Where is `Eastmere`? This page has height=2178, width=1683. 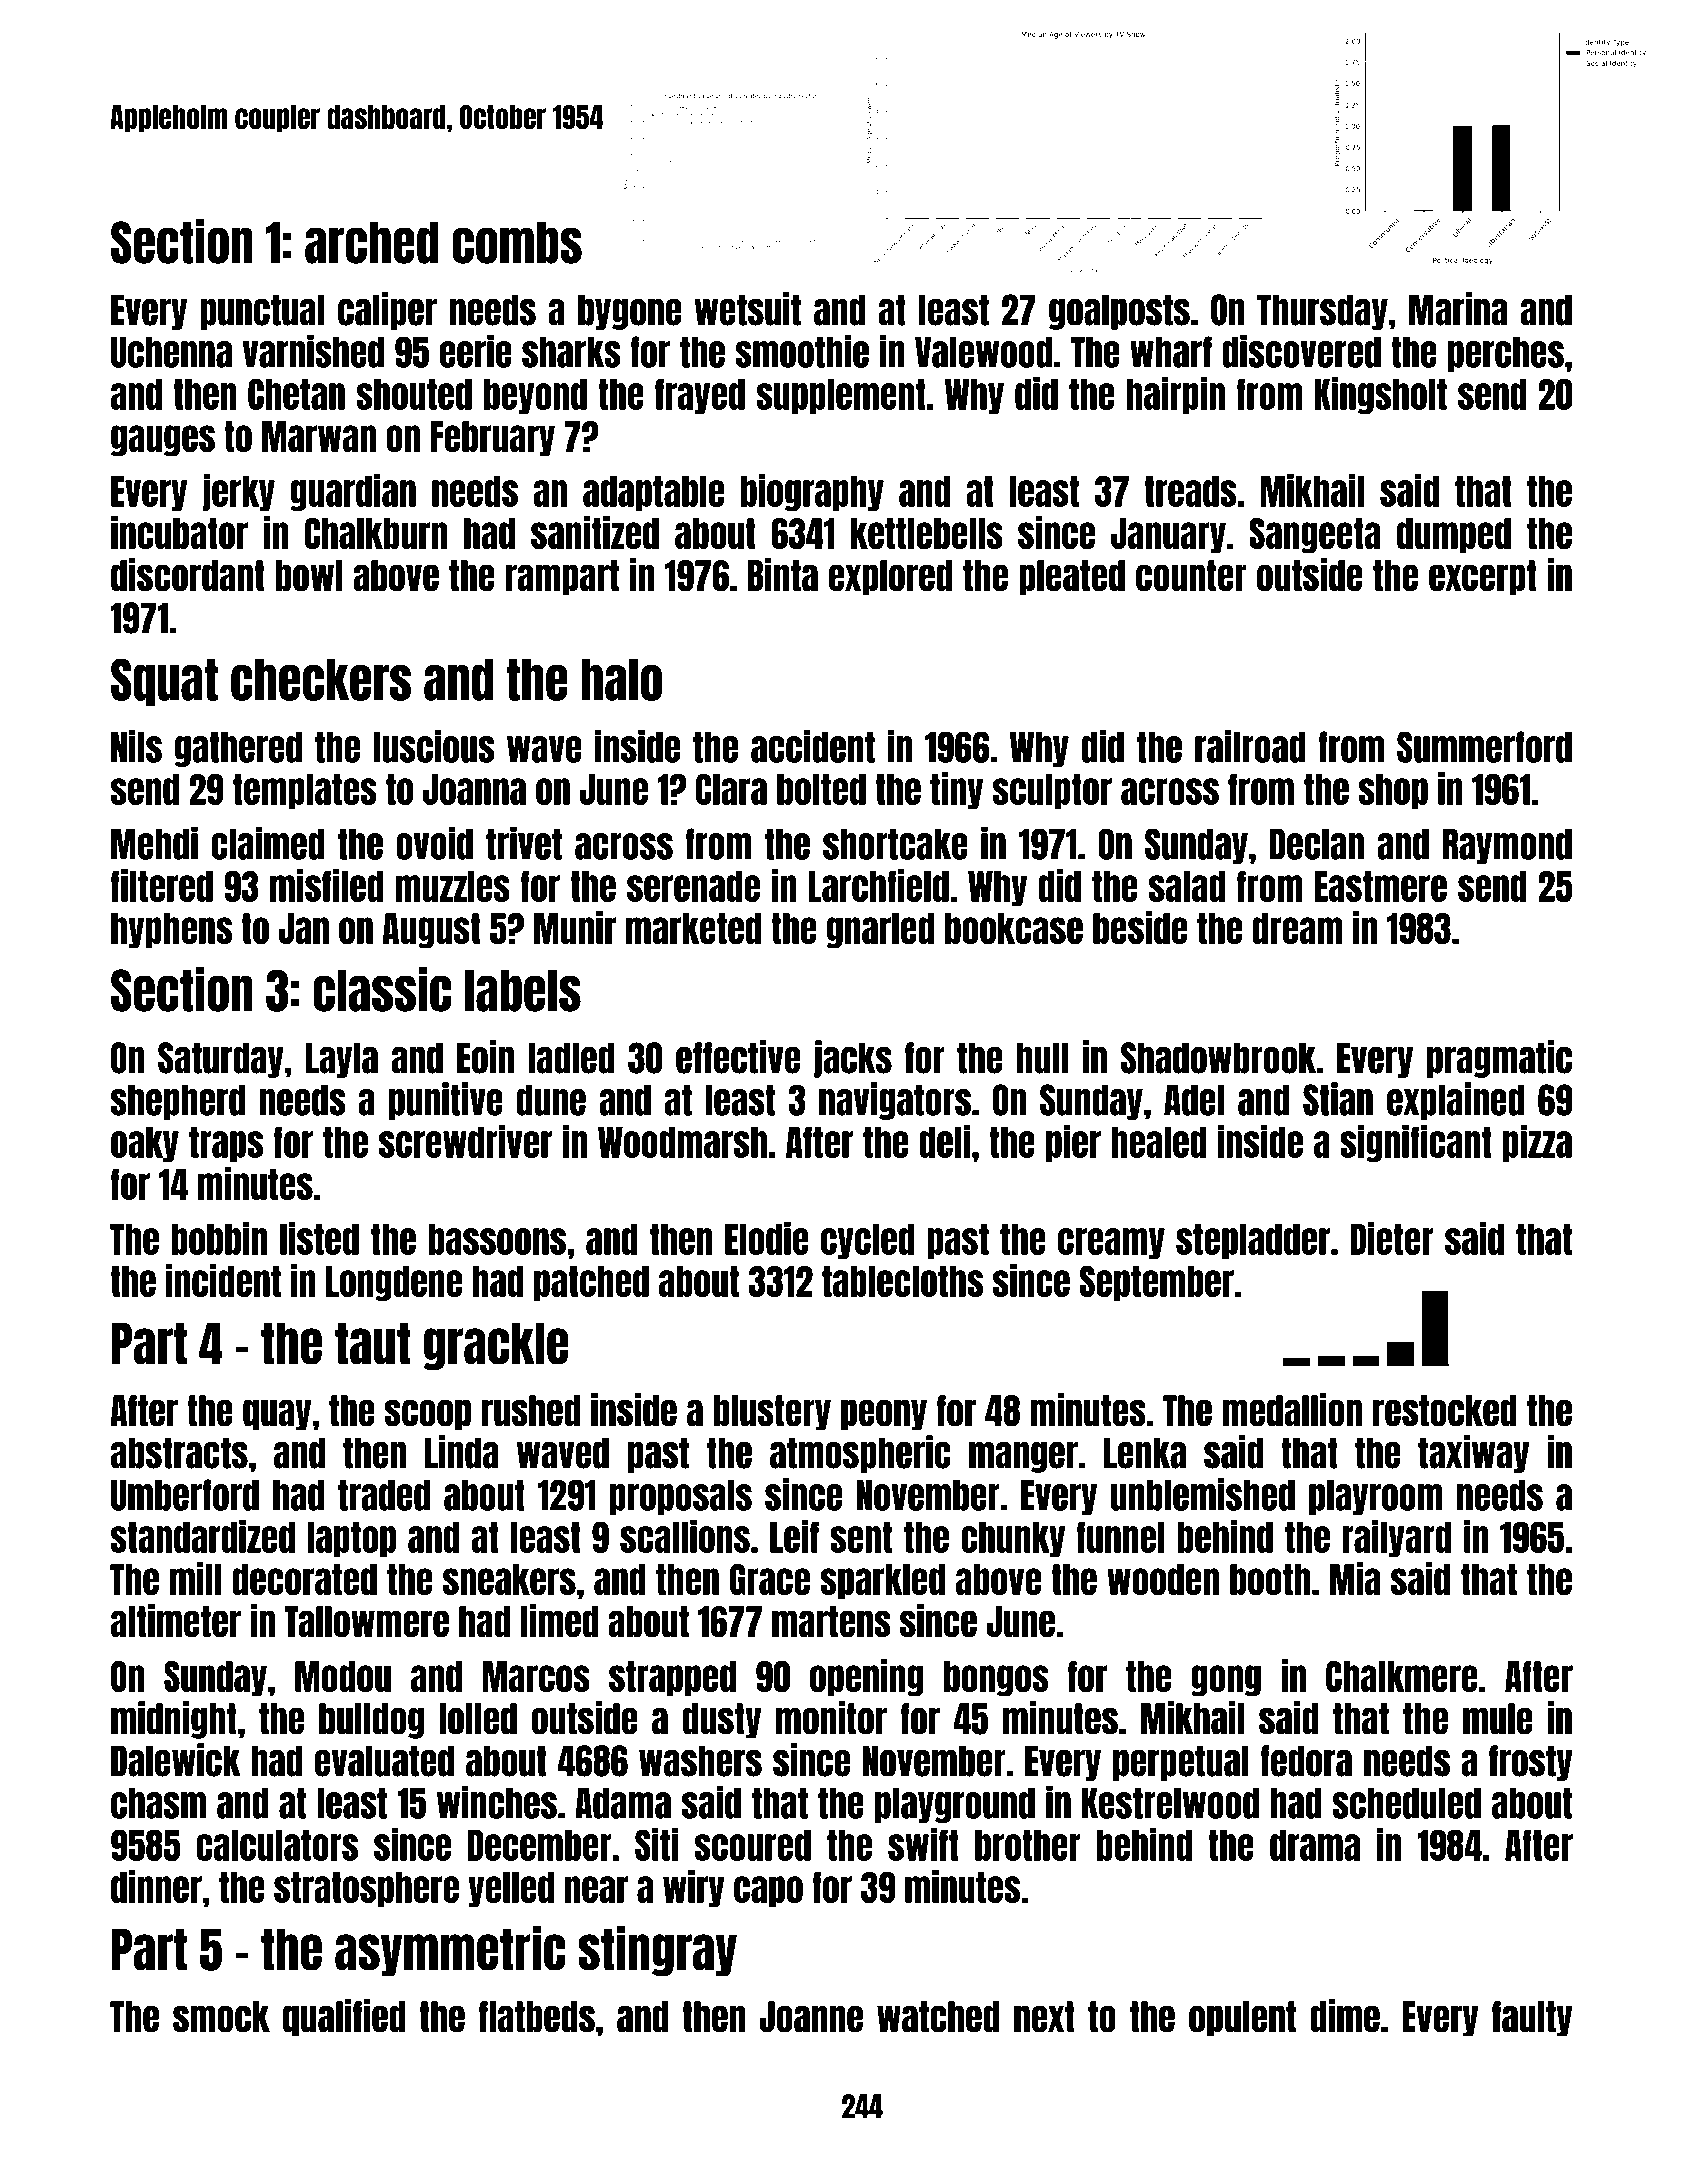 Eastmere is located at coordinates (1381, 886).
